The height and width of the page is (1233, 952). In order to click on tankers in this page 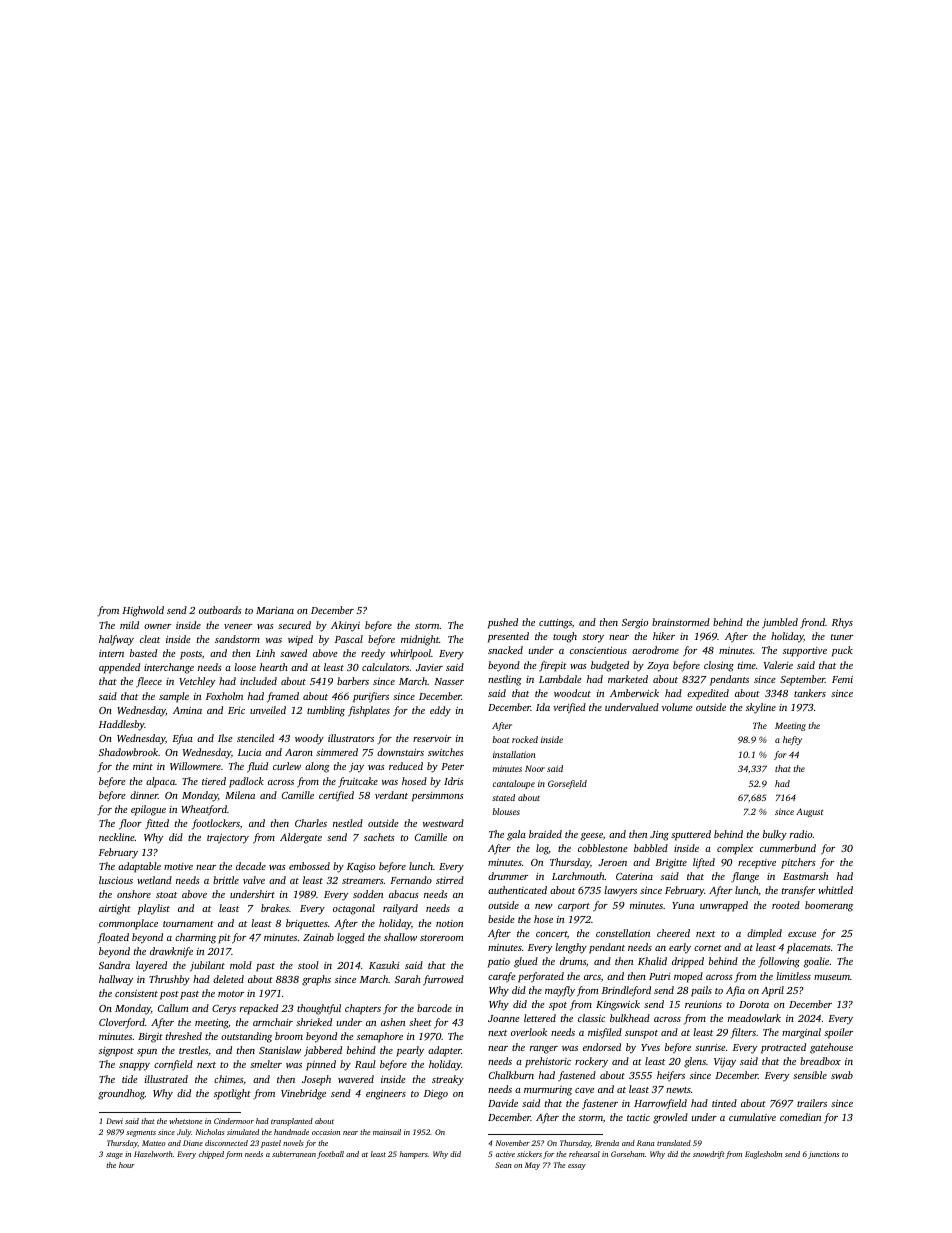, I will do `click(810, 693)`.
